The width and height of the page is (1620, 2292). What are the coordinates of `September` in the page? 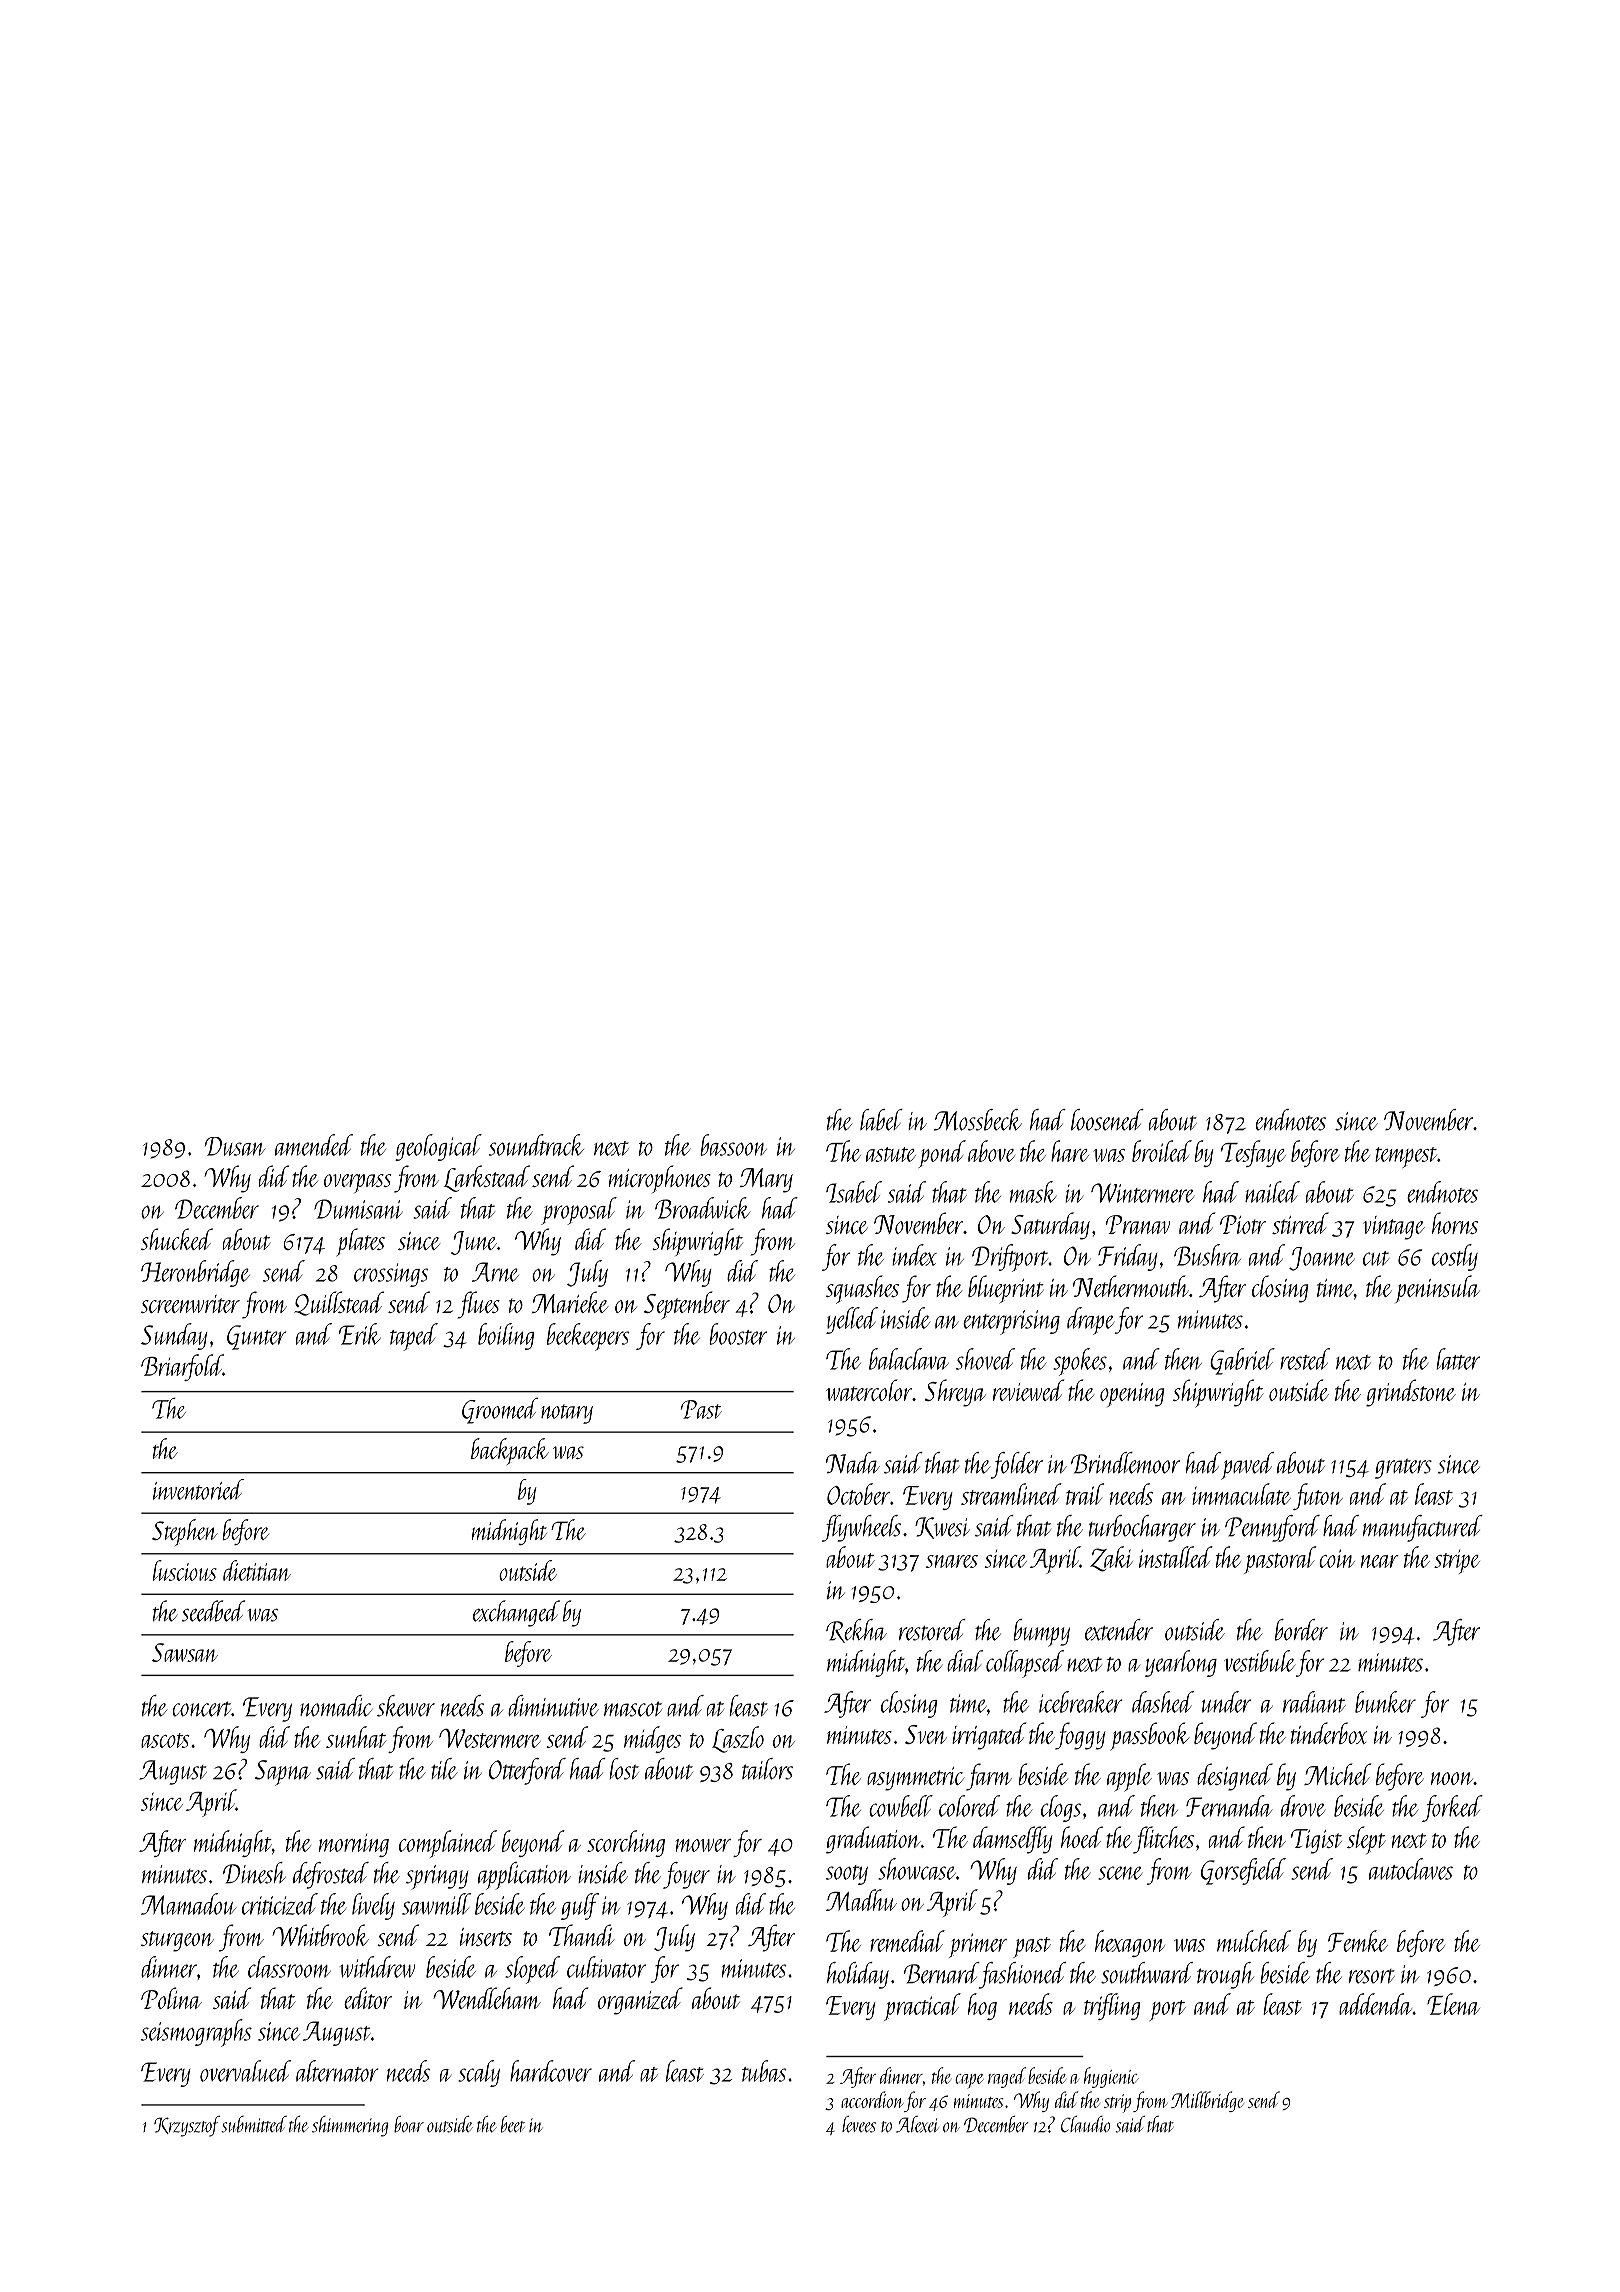 It's located at (687, 1305).
